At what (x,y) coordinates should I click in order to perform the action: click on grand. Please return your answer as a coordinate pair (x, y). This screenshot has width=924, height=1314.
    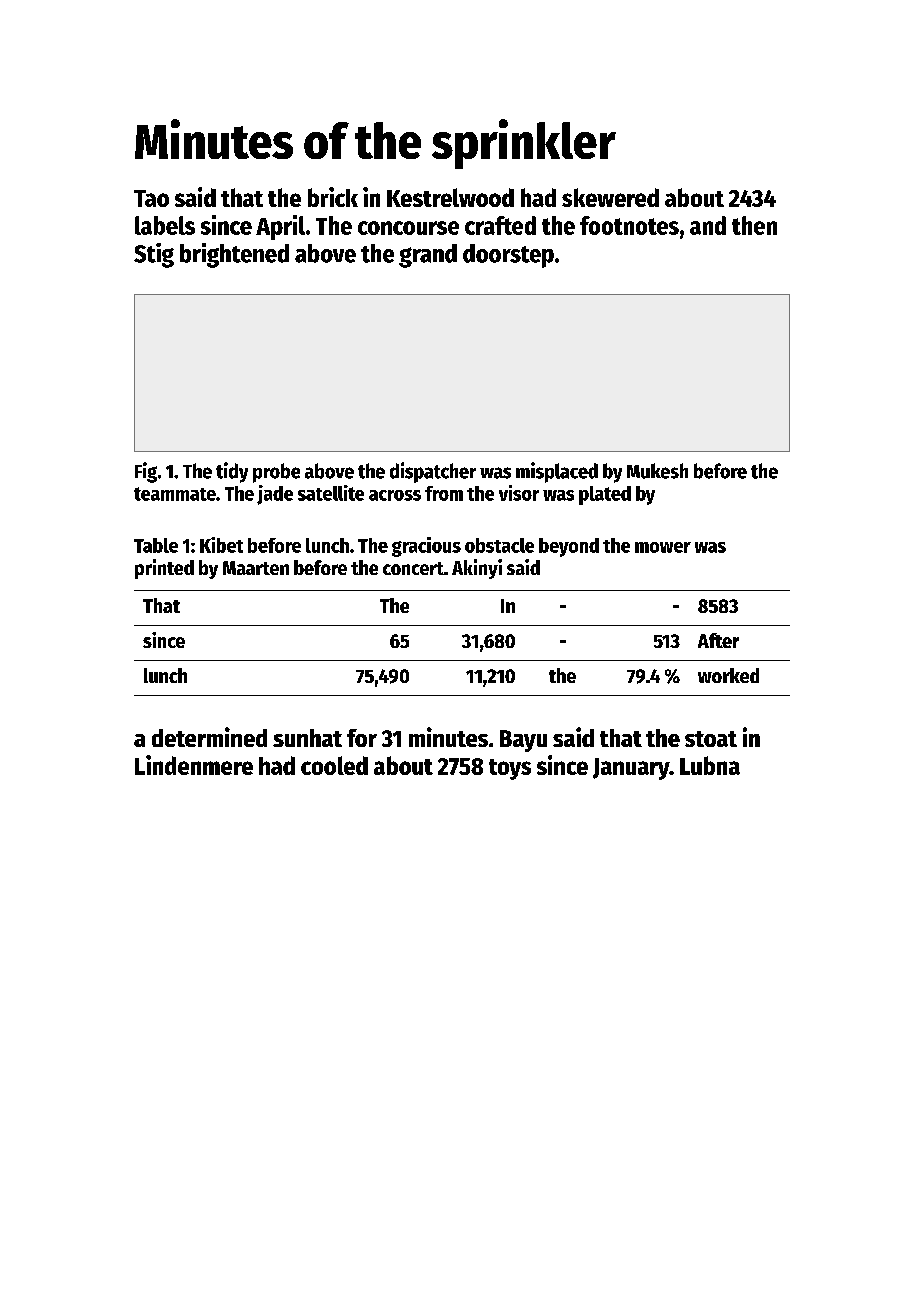
    Looking at the image, I should click on (428, 256).
